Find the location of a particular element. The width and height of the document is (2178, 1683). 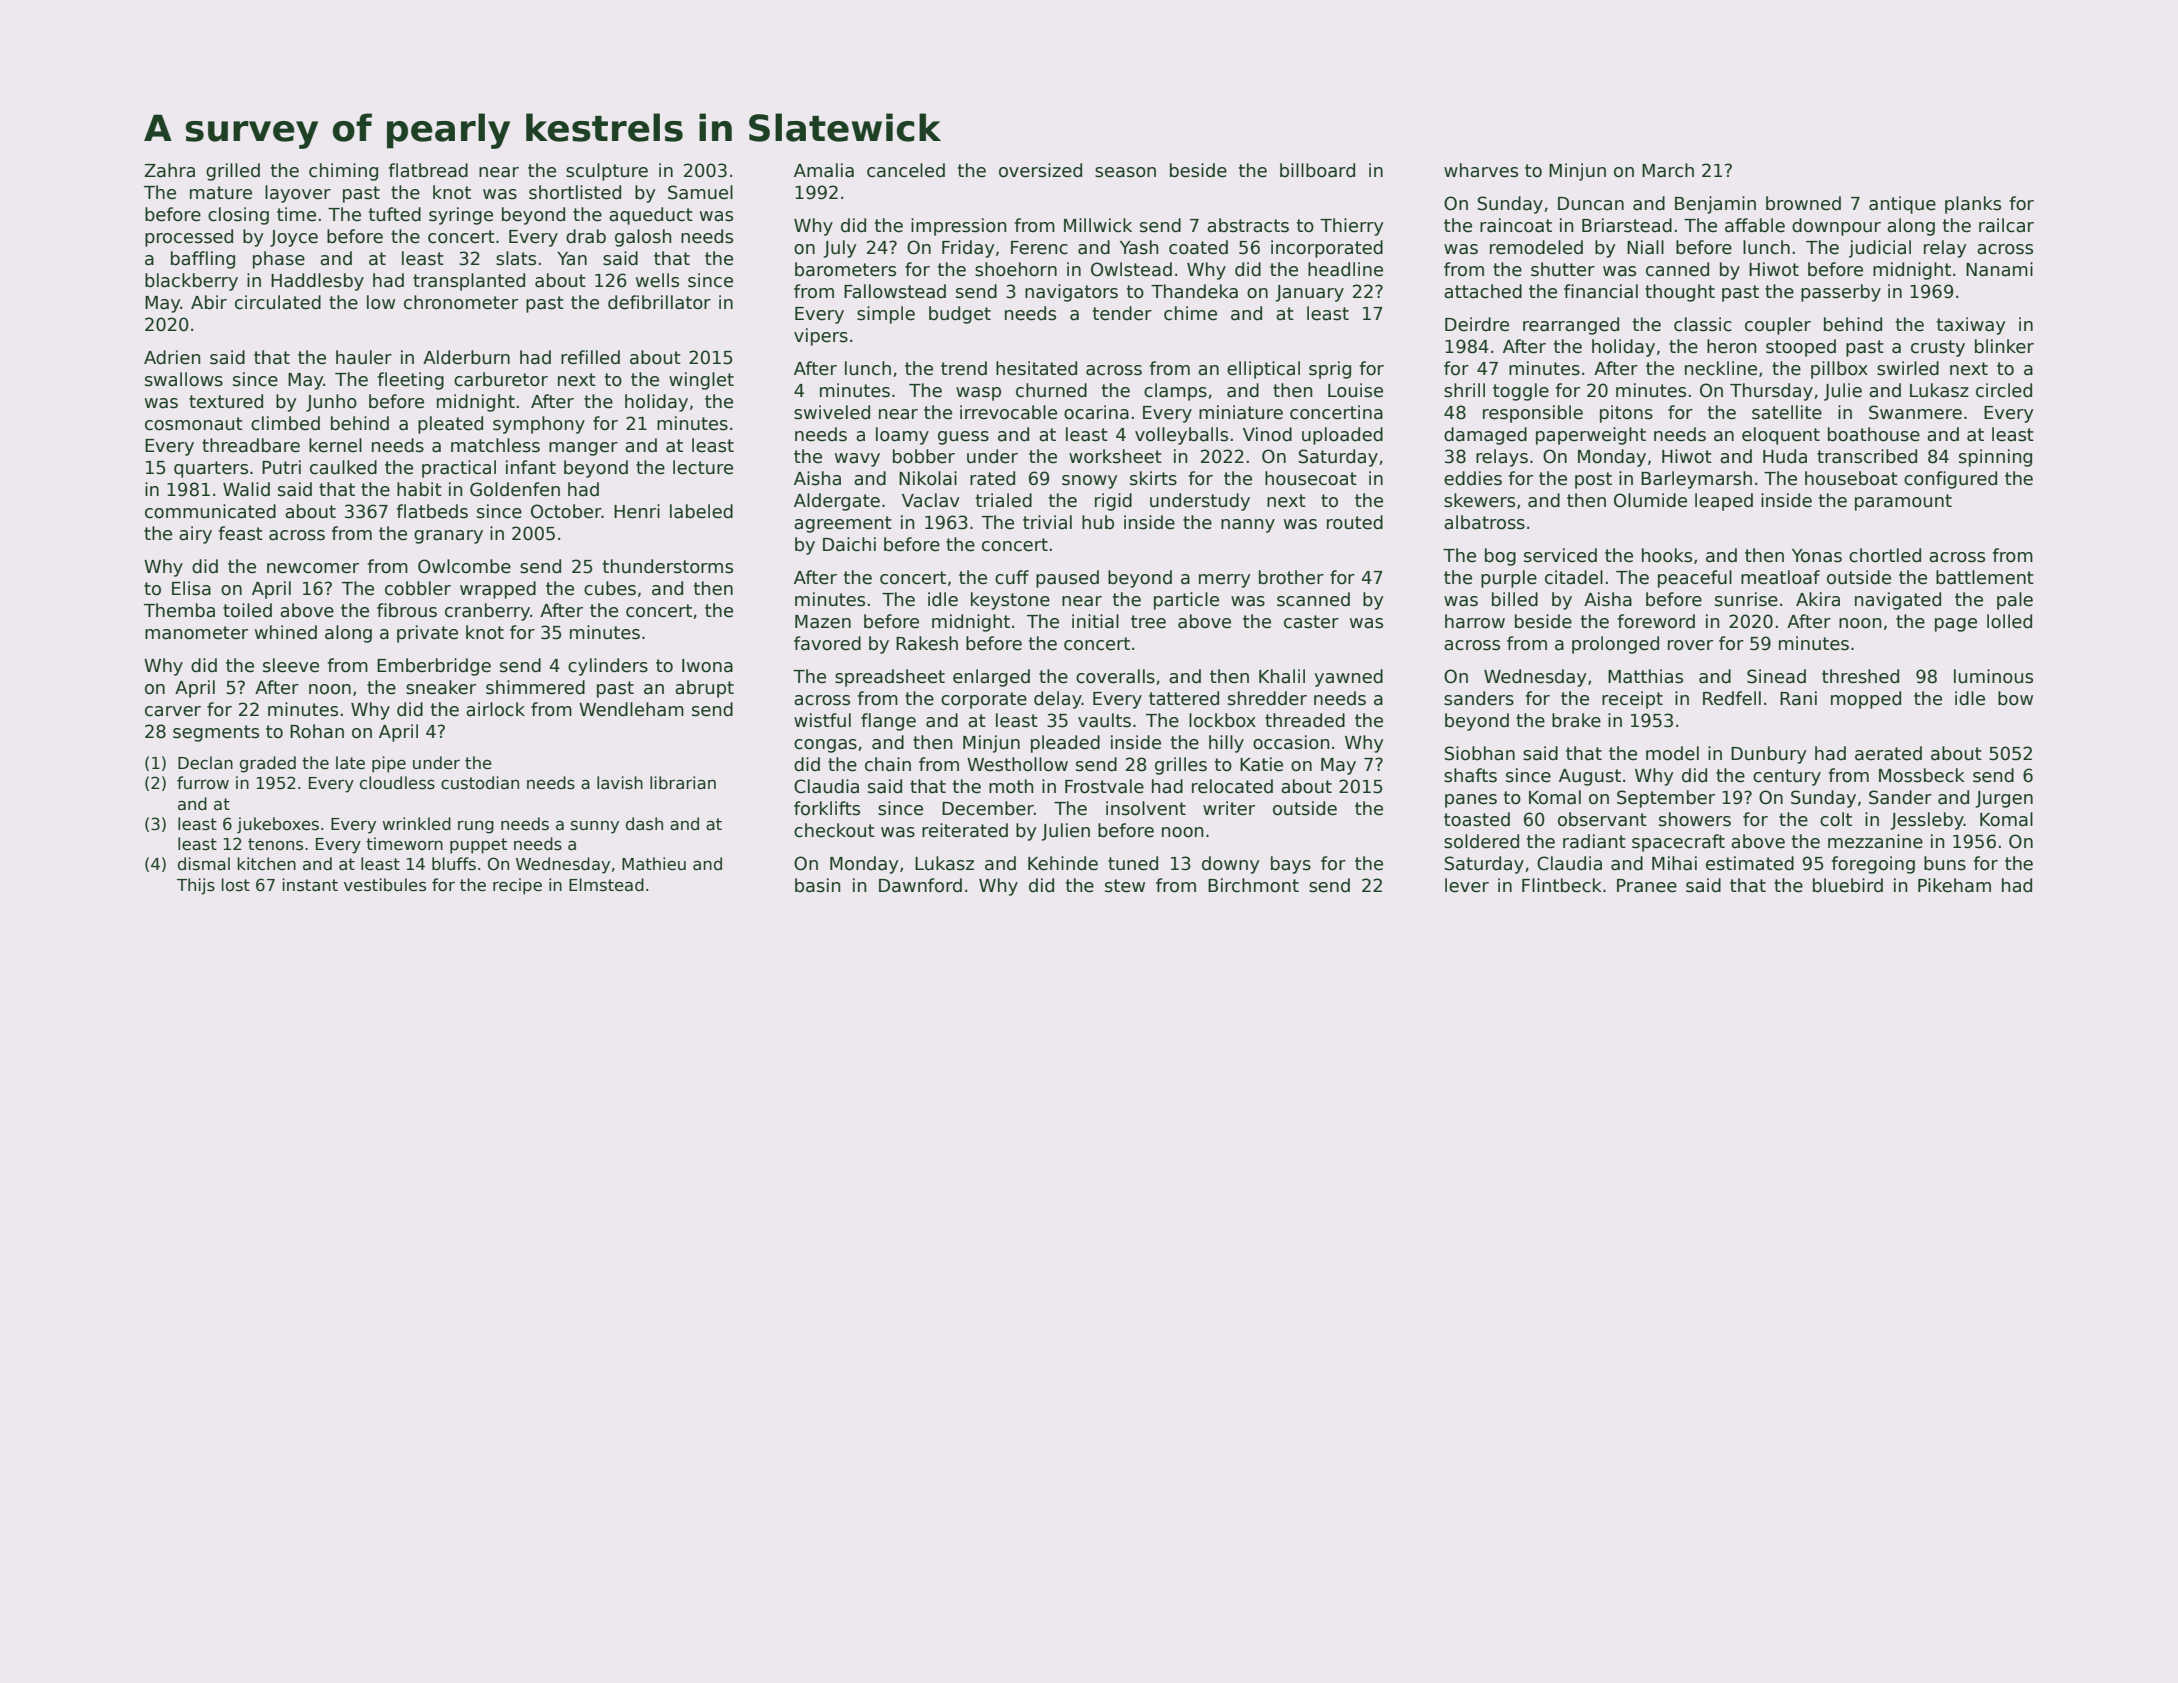

Zahra is located at coordinates (169, 170).
